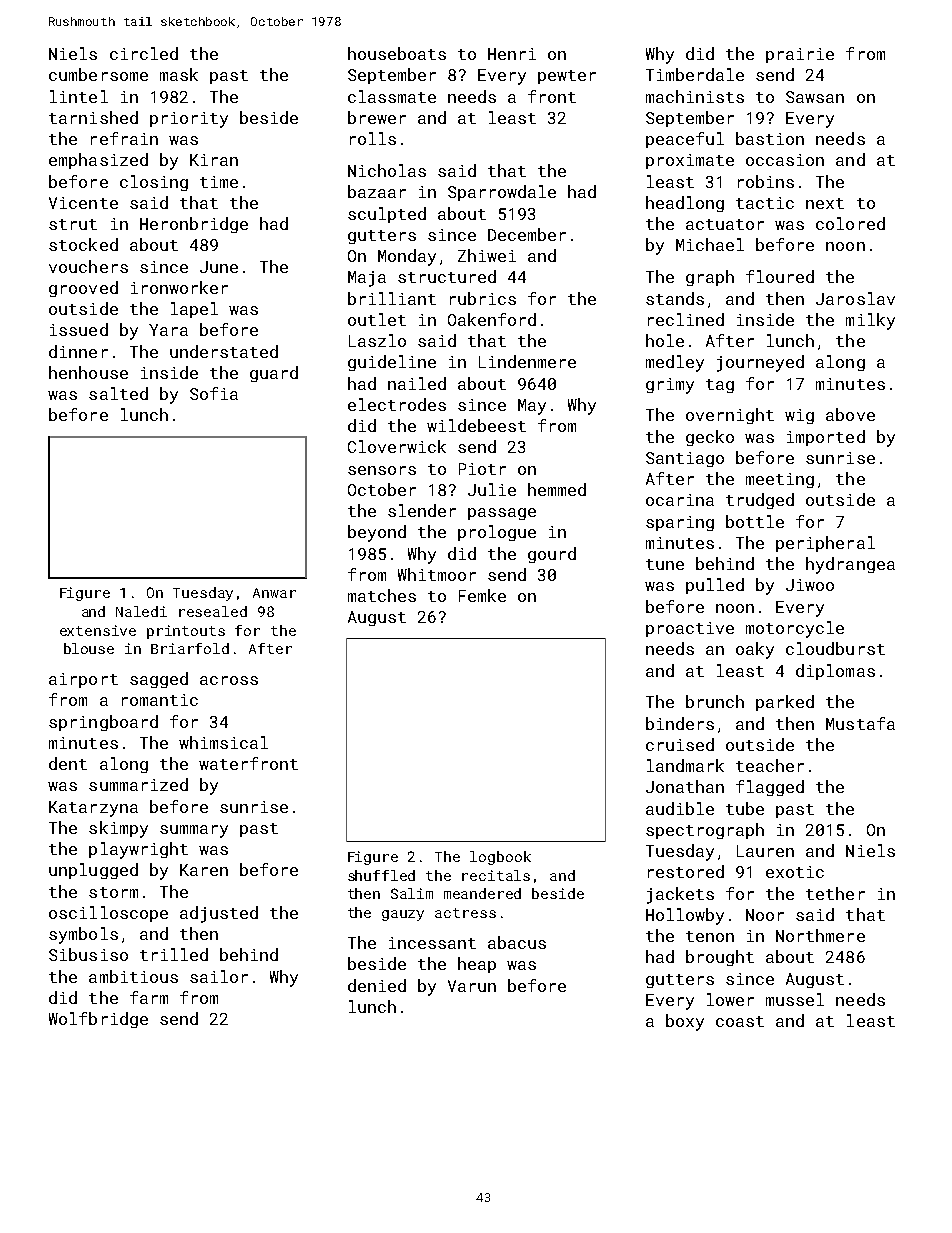 This screenshot has width=952, height=1233. What do you see at coordinates (432, 943) in the screenshot?
I see `incessant` at bounding box center [432, 943].
